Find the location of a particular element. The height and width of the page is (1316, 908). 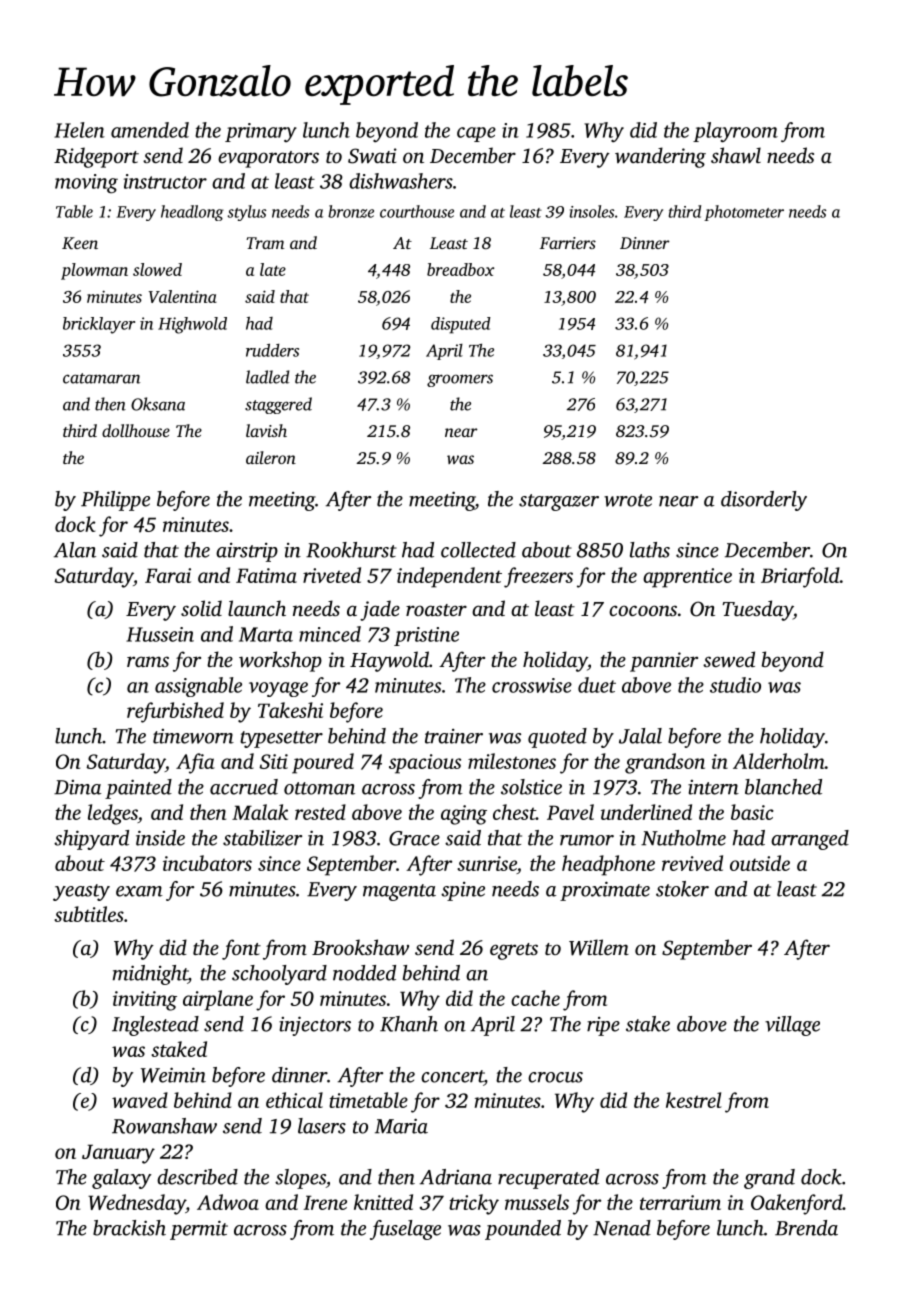

playroom is located at coordinates (735, 132).
